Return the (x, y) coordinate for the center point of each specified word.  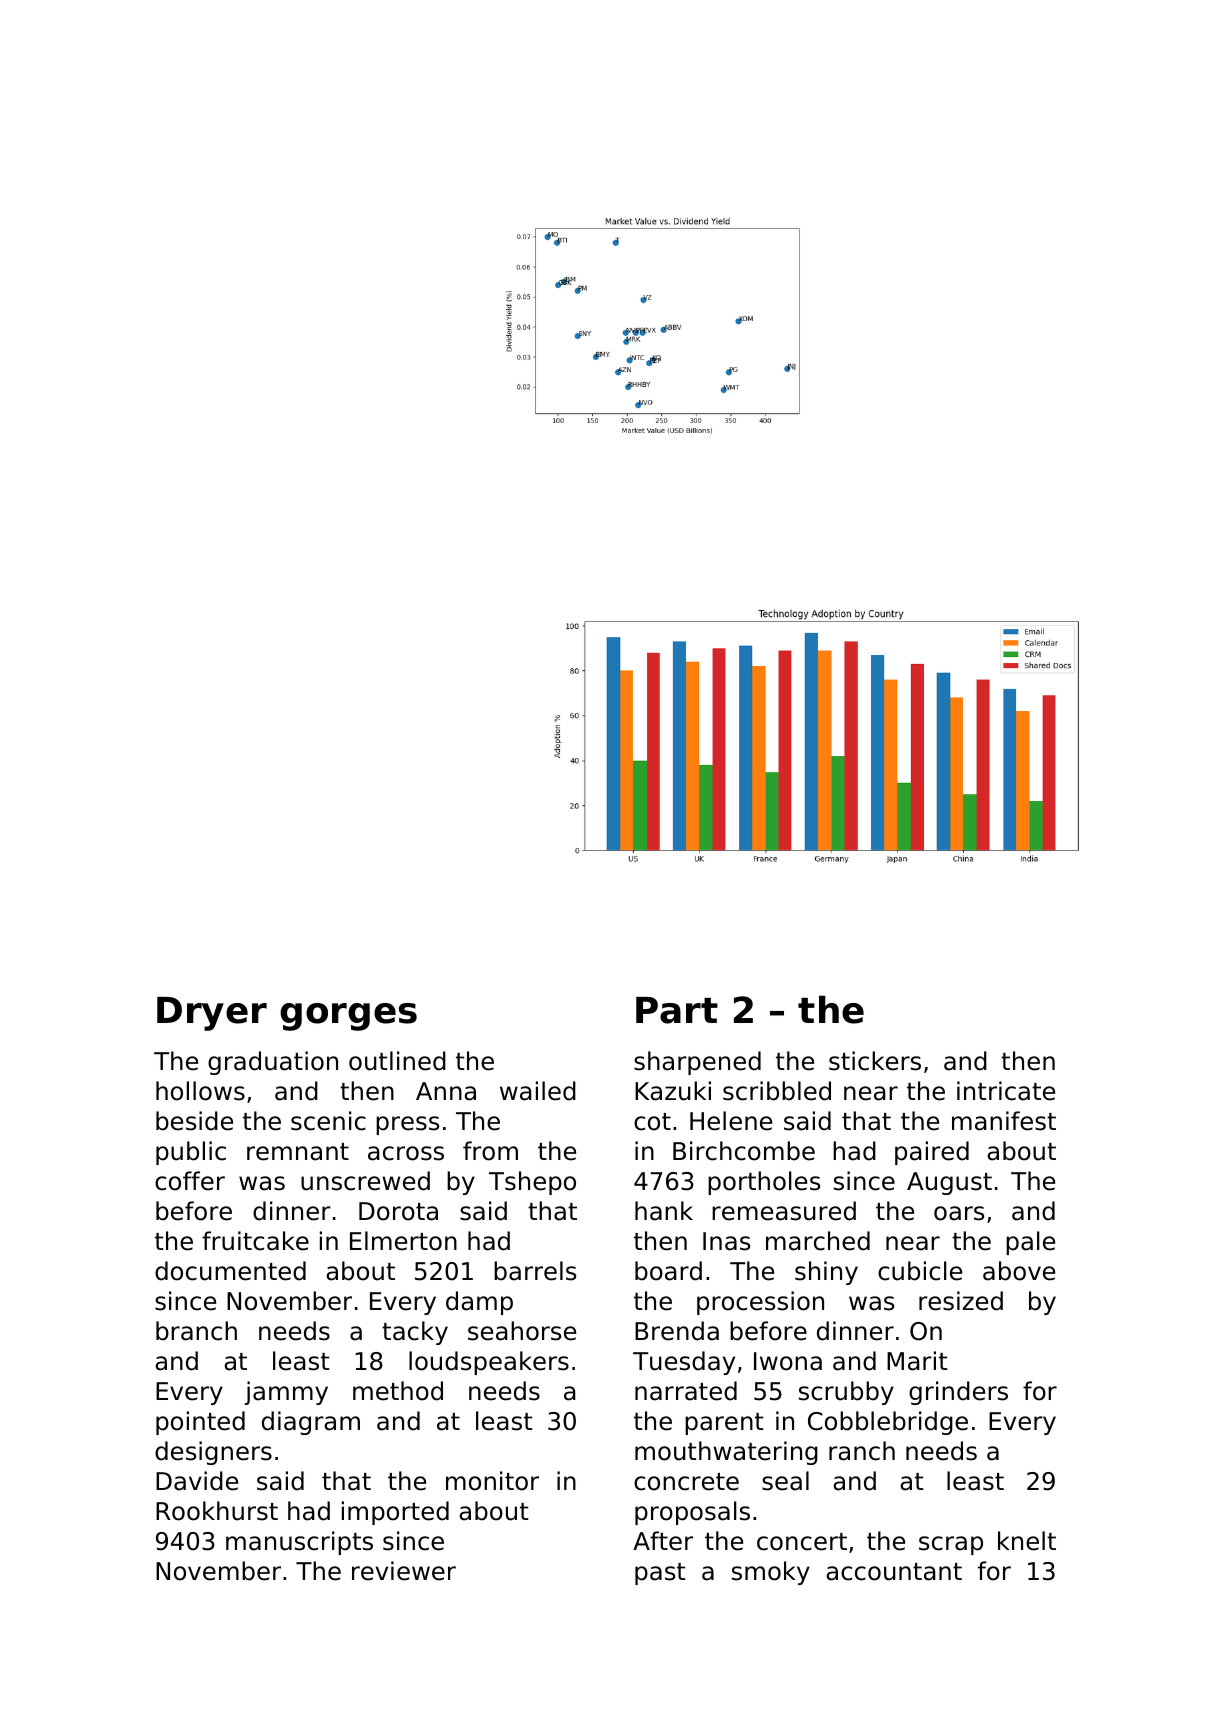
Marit (917, 1361)
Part (677, 1010)
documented (230, 1271)
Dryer (212, 1014)
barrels (535, 1271)
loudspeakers (489, 1363)
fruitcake (255, 1241)
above (1019, 1271)
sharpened (697, 1063)
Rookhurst (217, 1511)
